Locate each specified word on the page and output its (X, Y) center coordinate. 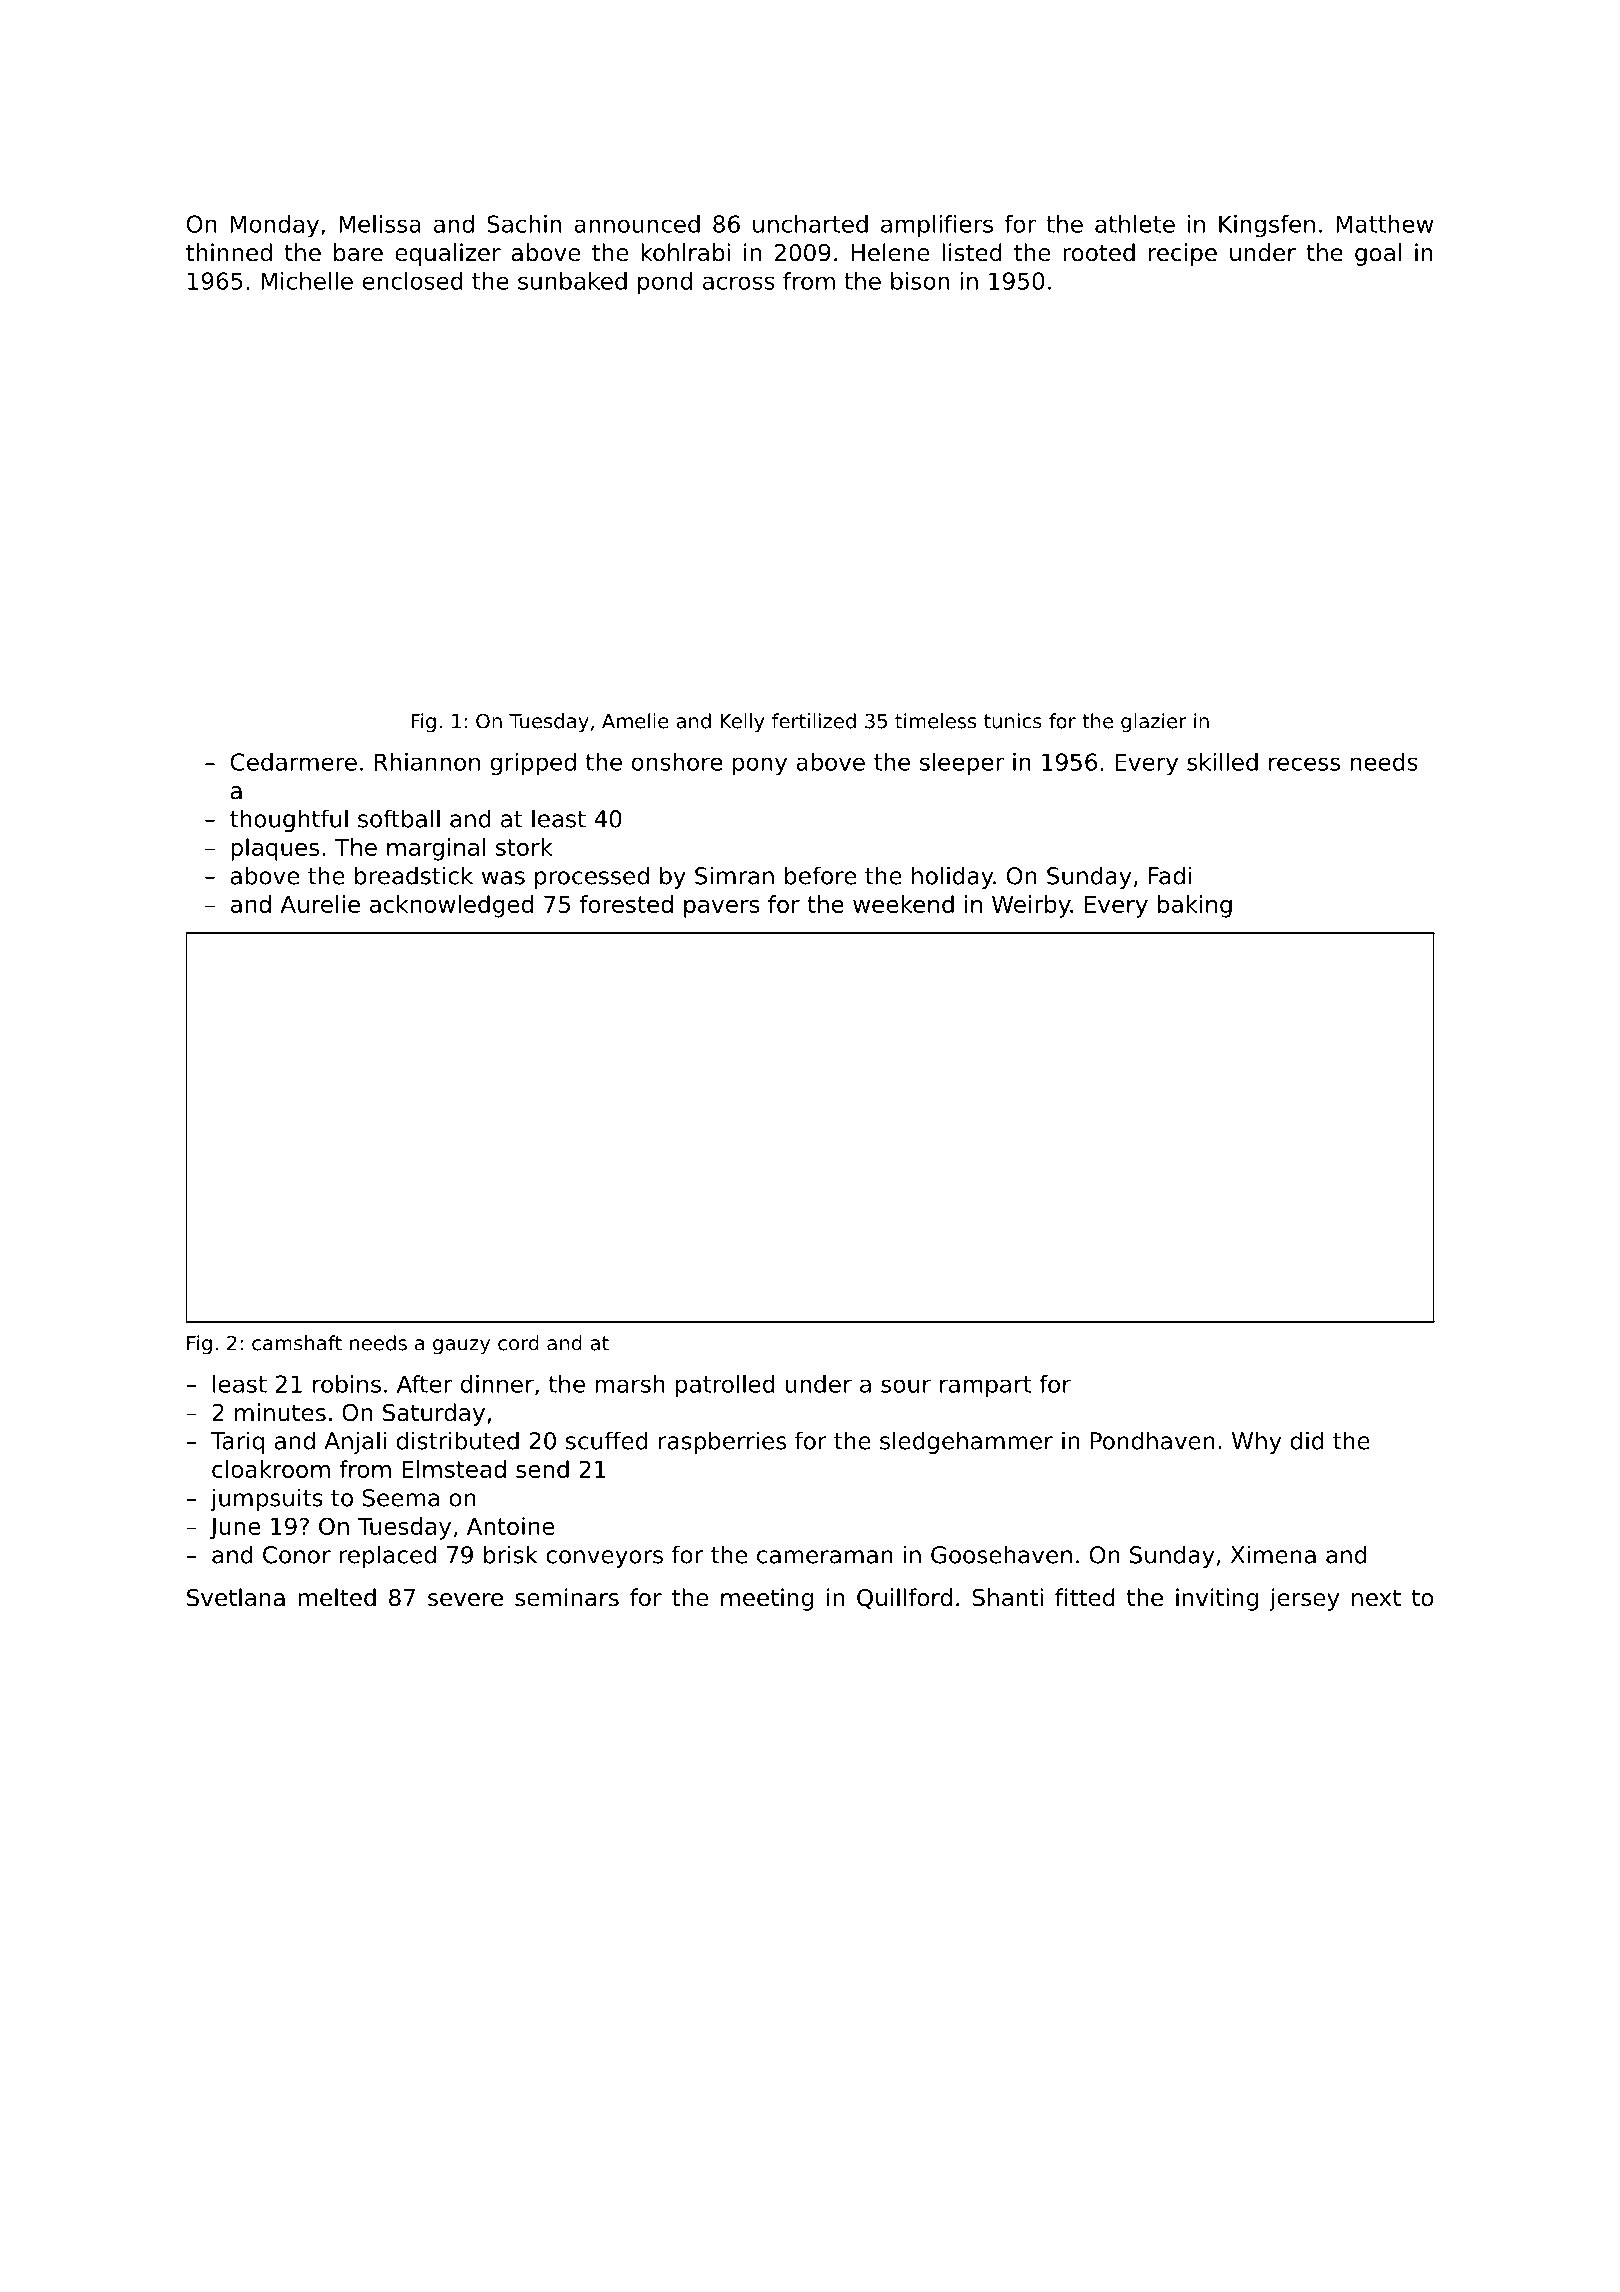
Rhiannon (427, 762)
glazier (1153, 723)
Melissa (380, 224)
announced (637, 224)
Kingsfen (1267, 226)
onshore (677, 762)
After (425, 1384)
